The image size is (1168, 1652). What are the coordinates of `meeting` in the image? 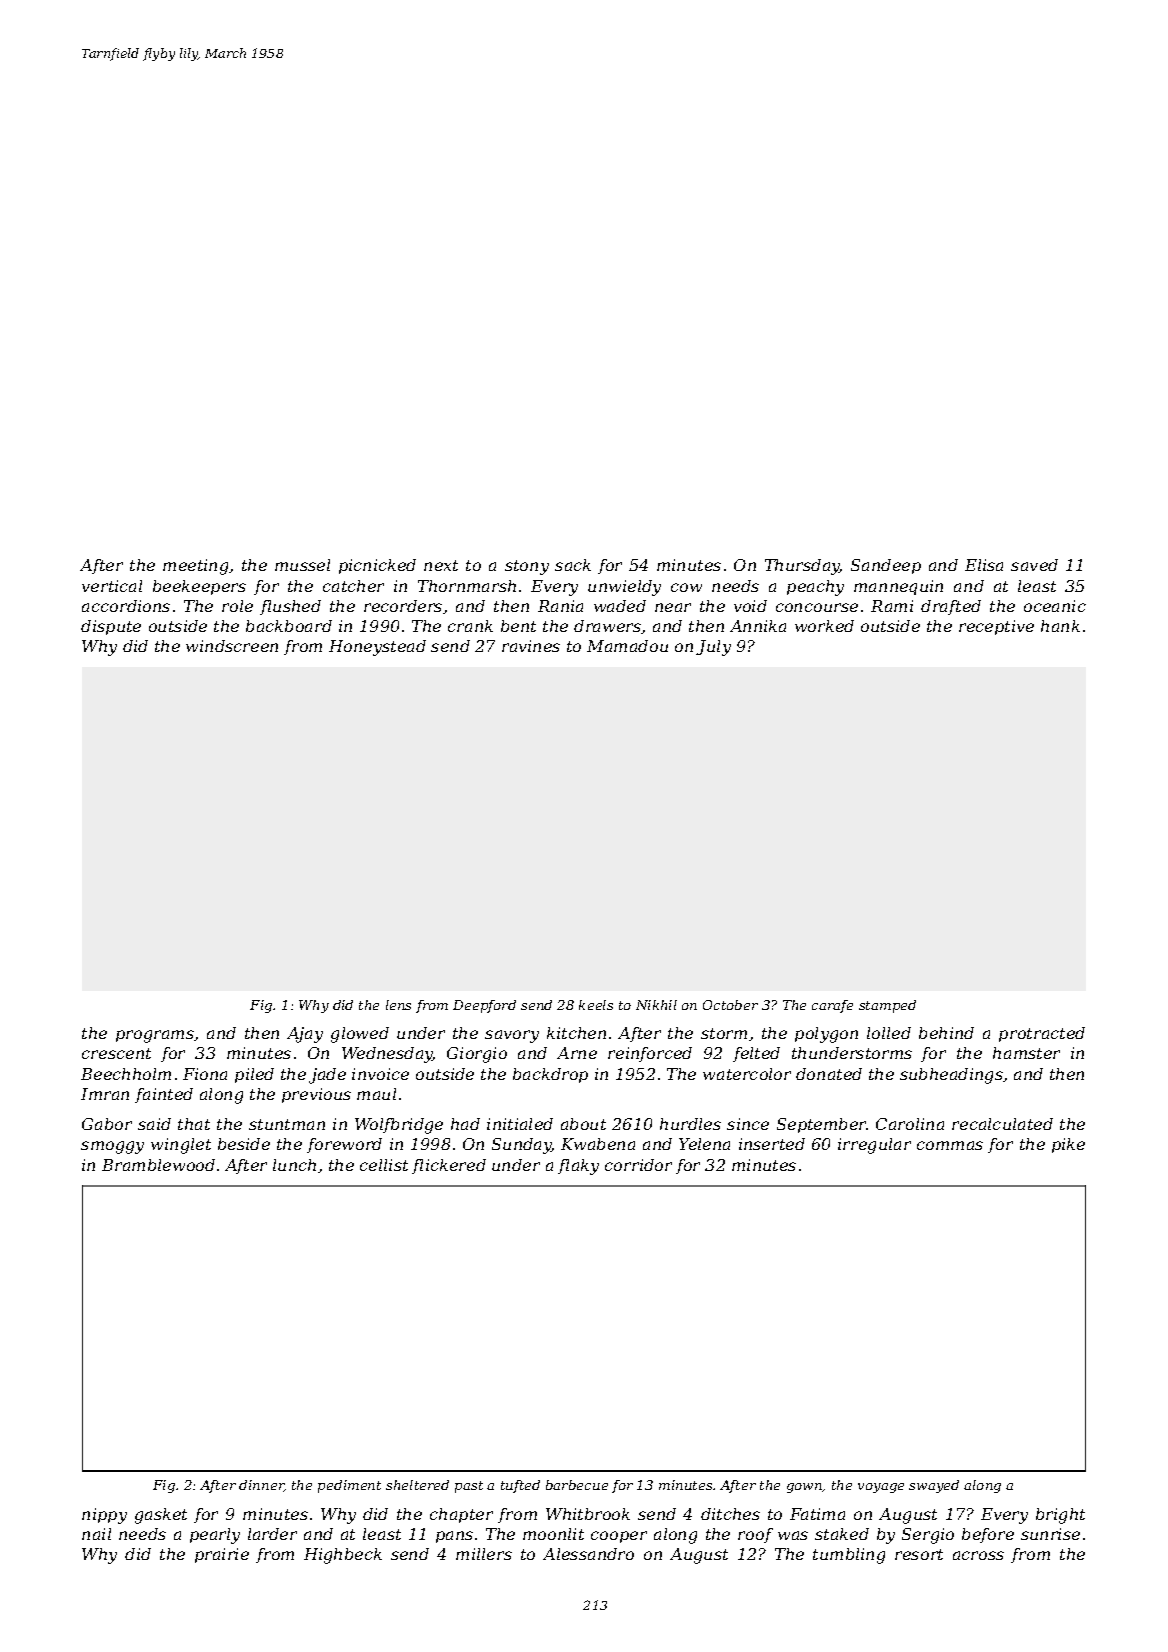 It's located at (195, 567).
